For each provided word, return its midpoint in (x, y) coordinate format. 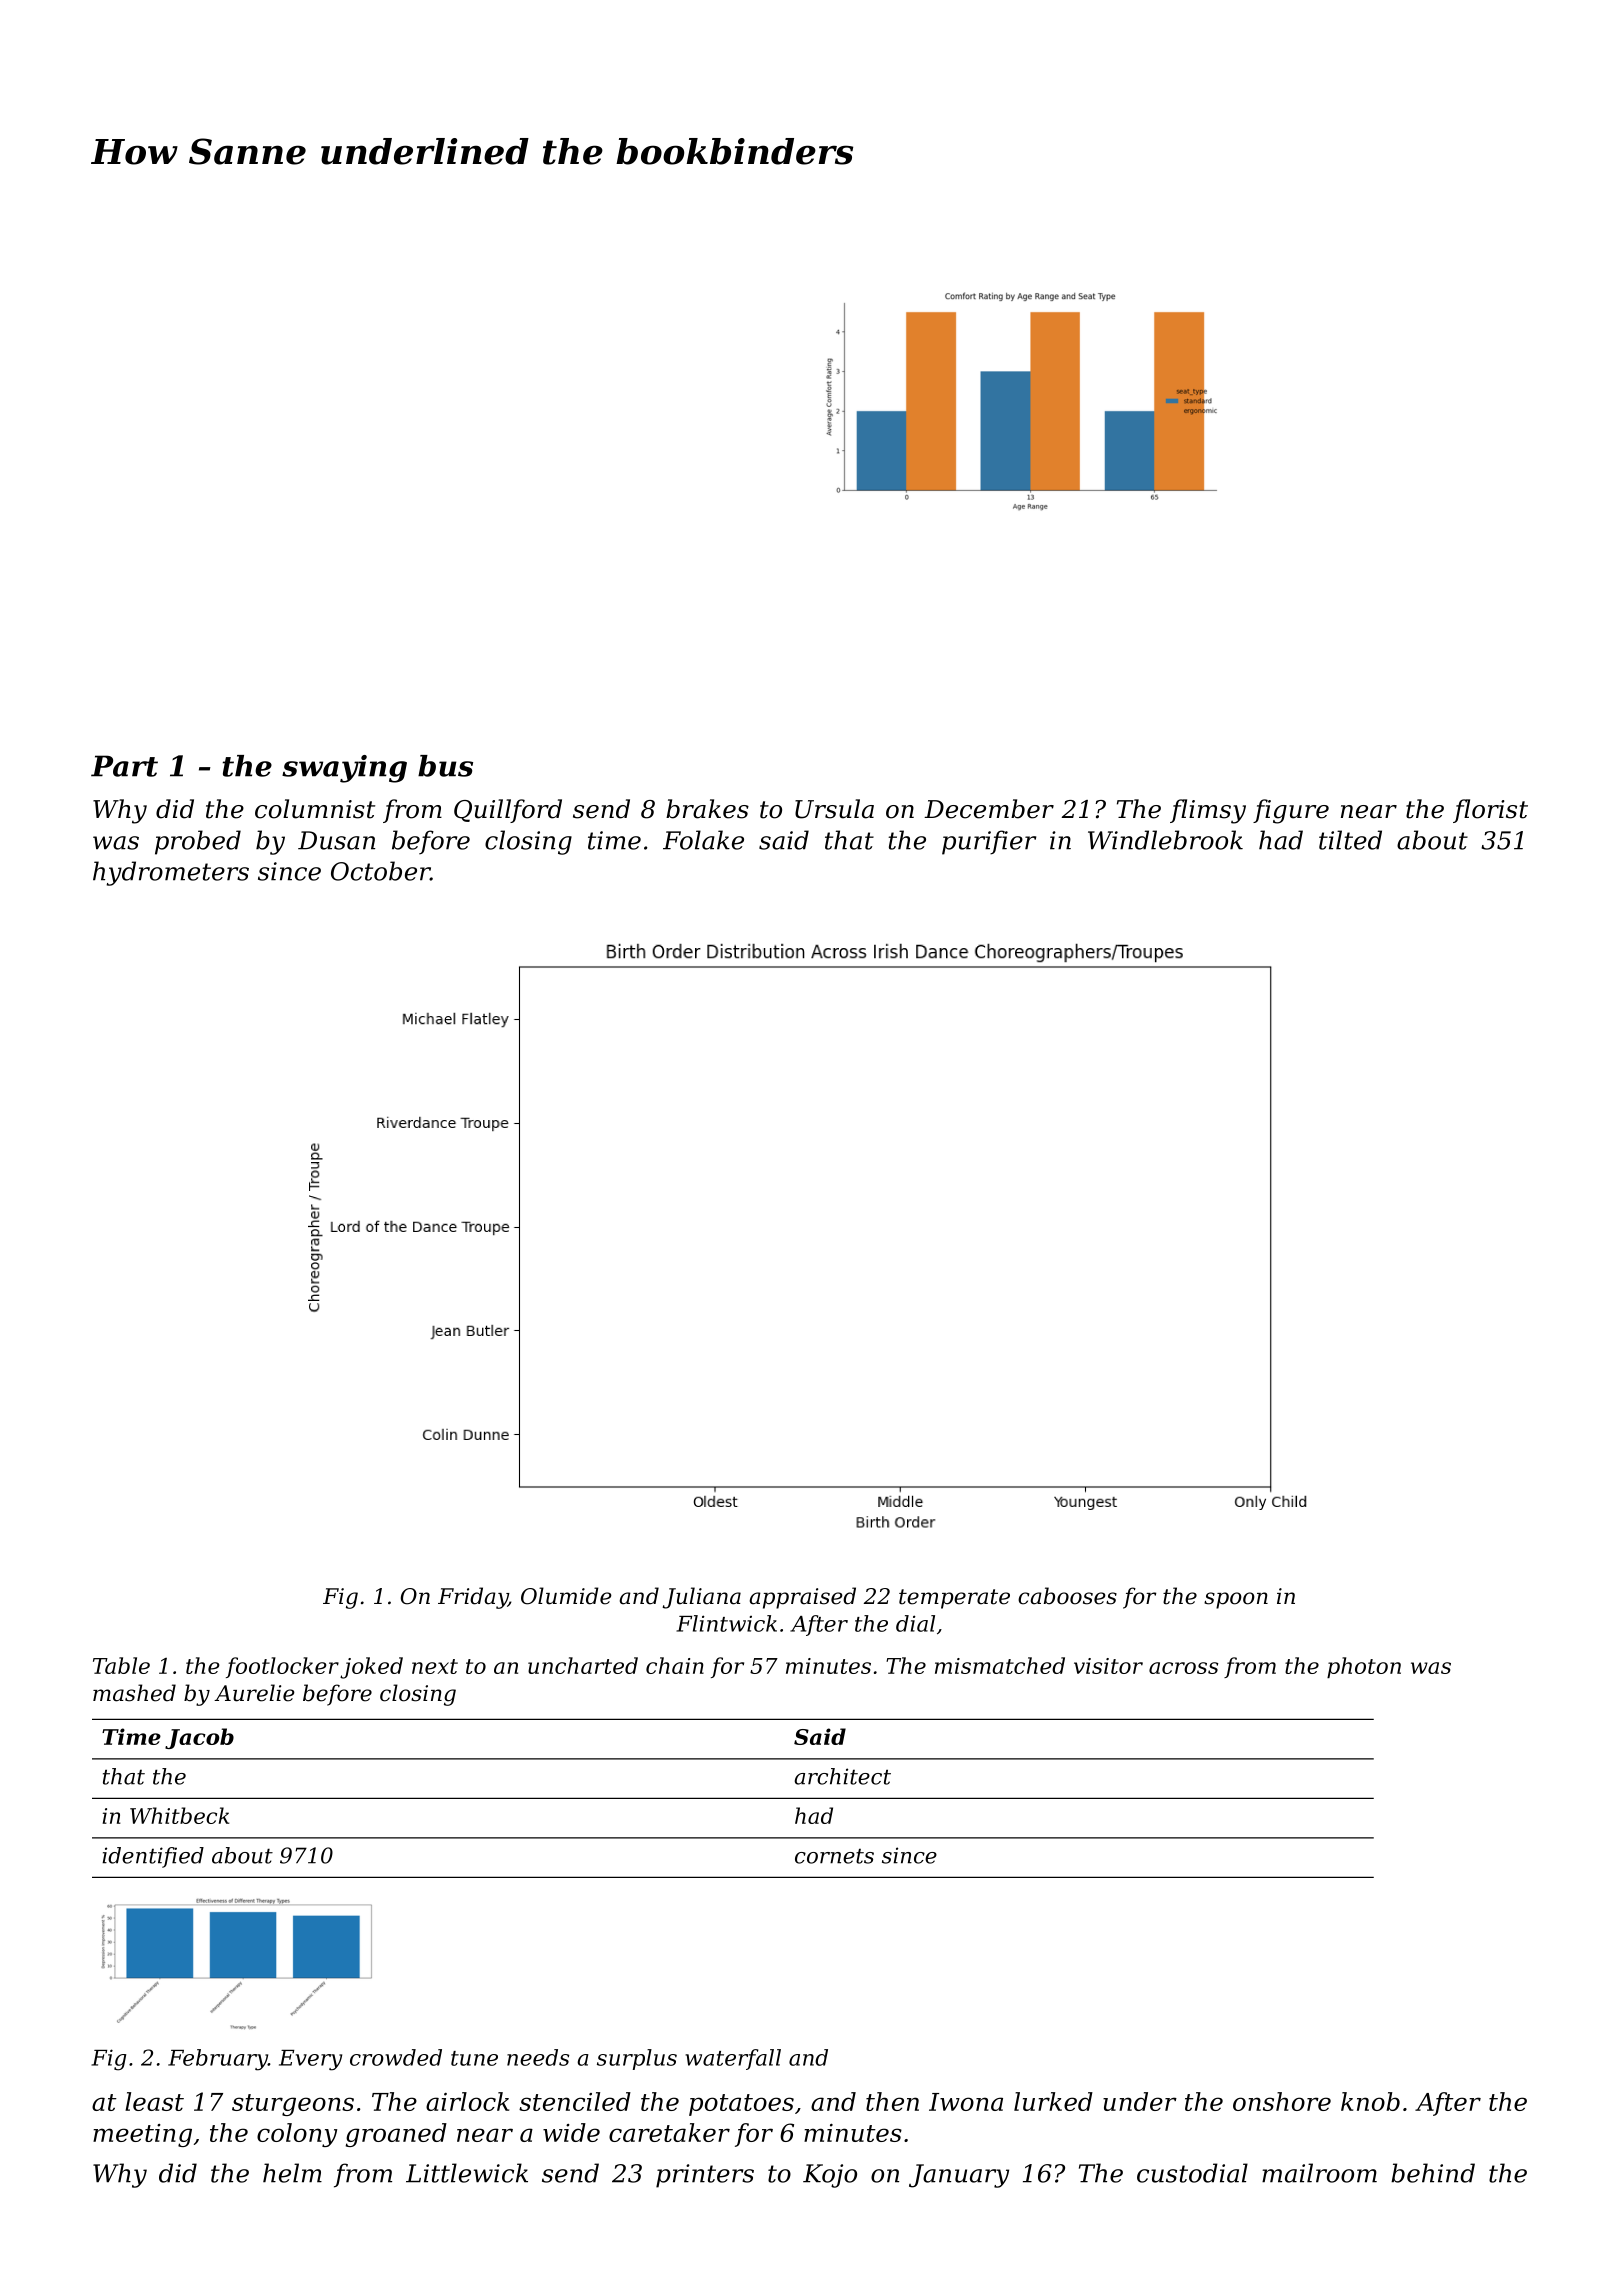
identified (153, 1857)
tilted (1350, 840)
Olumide (566, 1596)
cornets (834, 1856)
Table (121, 1665)
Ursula (834, 809)
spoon (1236, 1600)
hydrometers (171, 873)
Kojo (830, 2176)
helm (292, 2173)
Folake (703, 840)
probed (198, 842)
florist (1490, 811)
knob (1370, 2101)
